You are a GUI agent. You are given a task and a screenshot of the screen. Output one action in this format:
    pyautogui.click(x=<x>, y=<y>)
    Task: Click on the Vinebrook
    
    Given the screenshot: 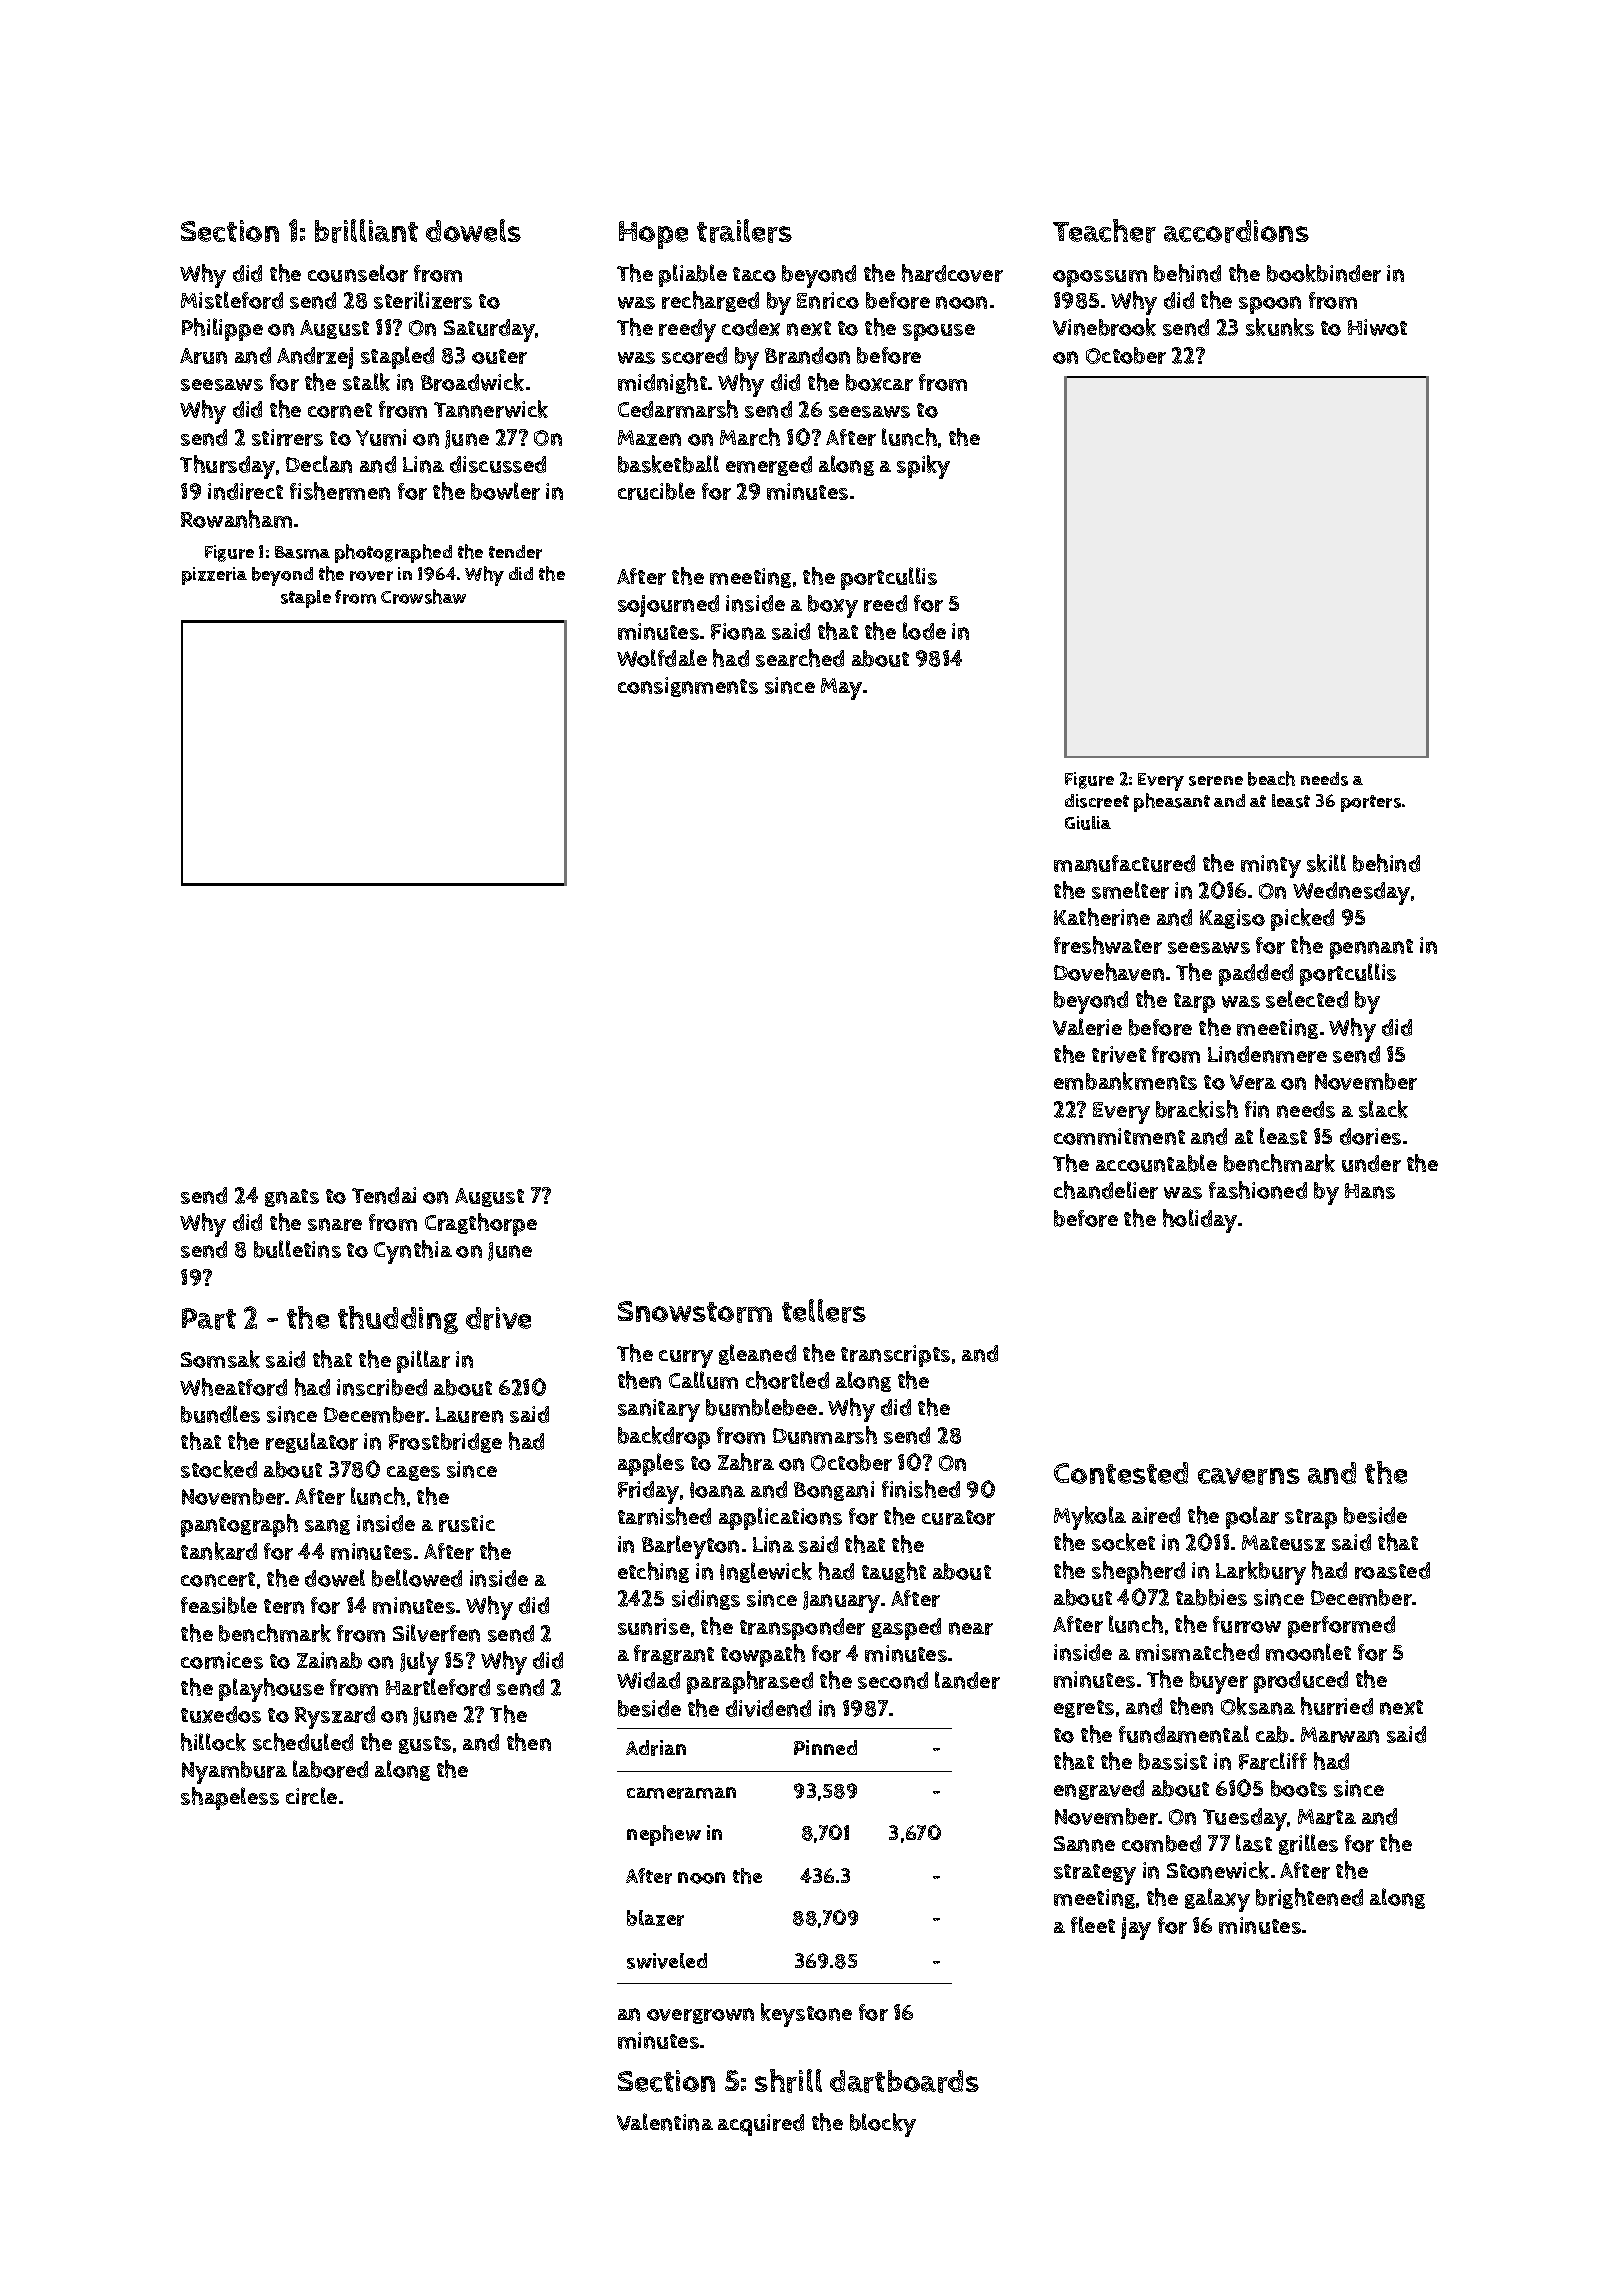 What is the action you would take?
    pyautogui.click(x=1104, y=327)
